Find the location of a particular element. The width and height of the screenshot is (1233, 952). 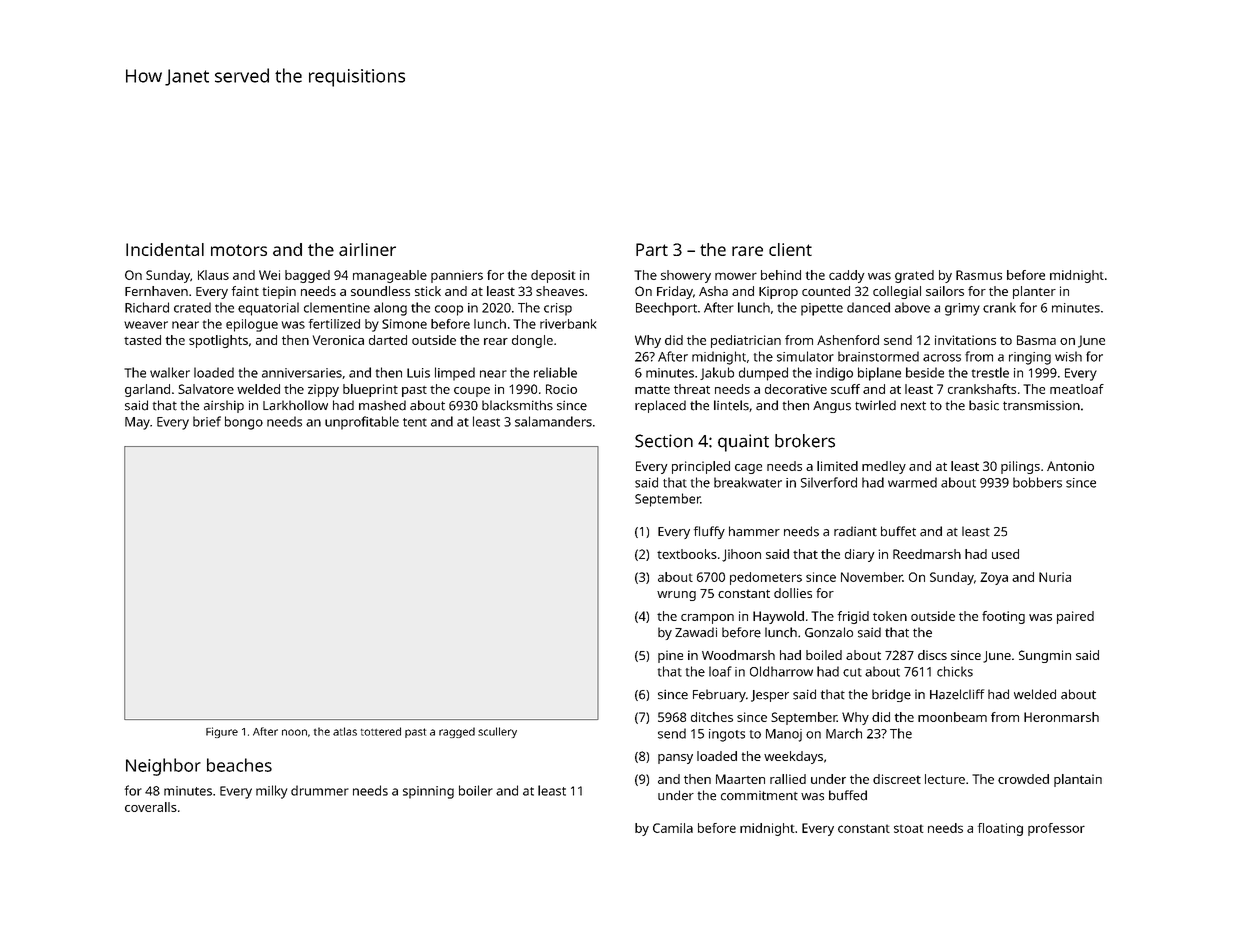

sheaves is located at coordinates (560, 291).
